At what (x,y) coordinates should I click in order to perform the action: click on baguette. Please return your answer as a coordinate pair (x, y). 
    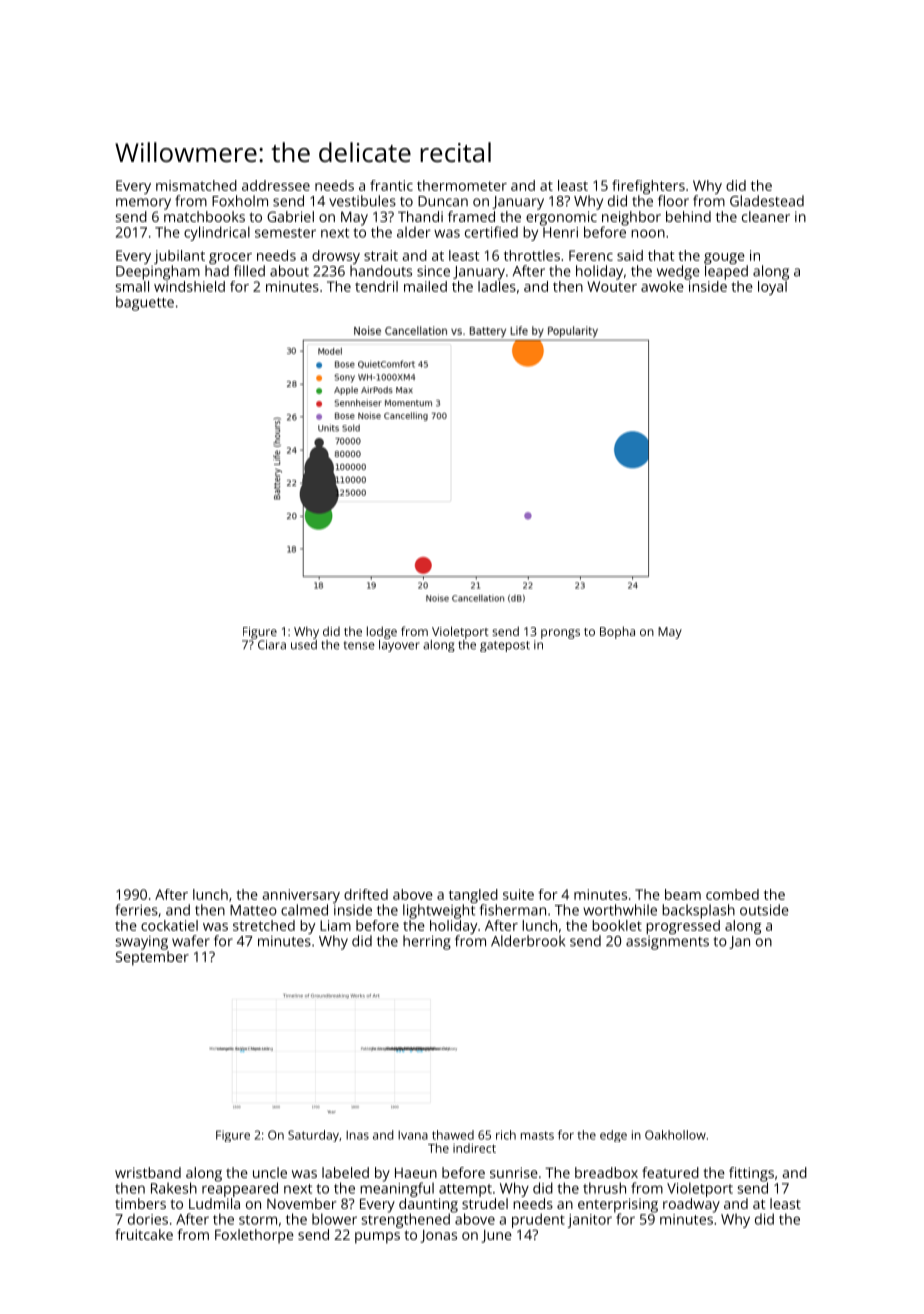
    Looking at the image, I should click on (145, 303).
